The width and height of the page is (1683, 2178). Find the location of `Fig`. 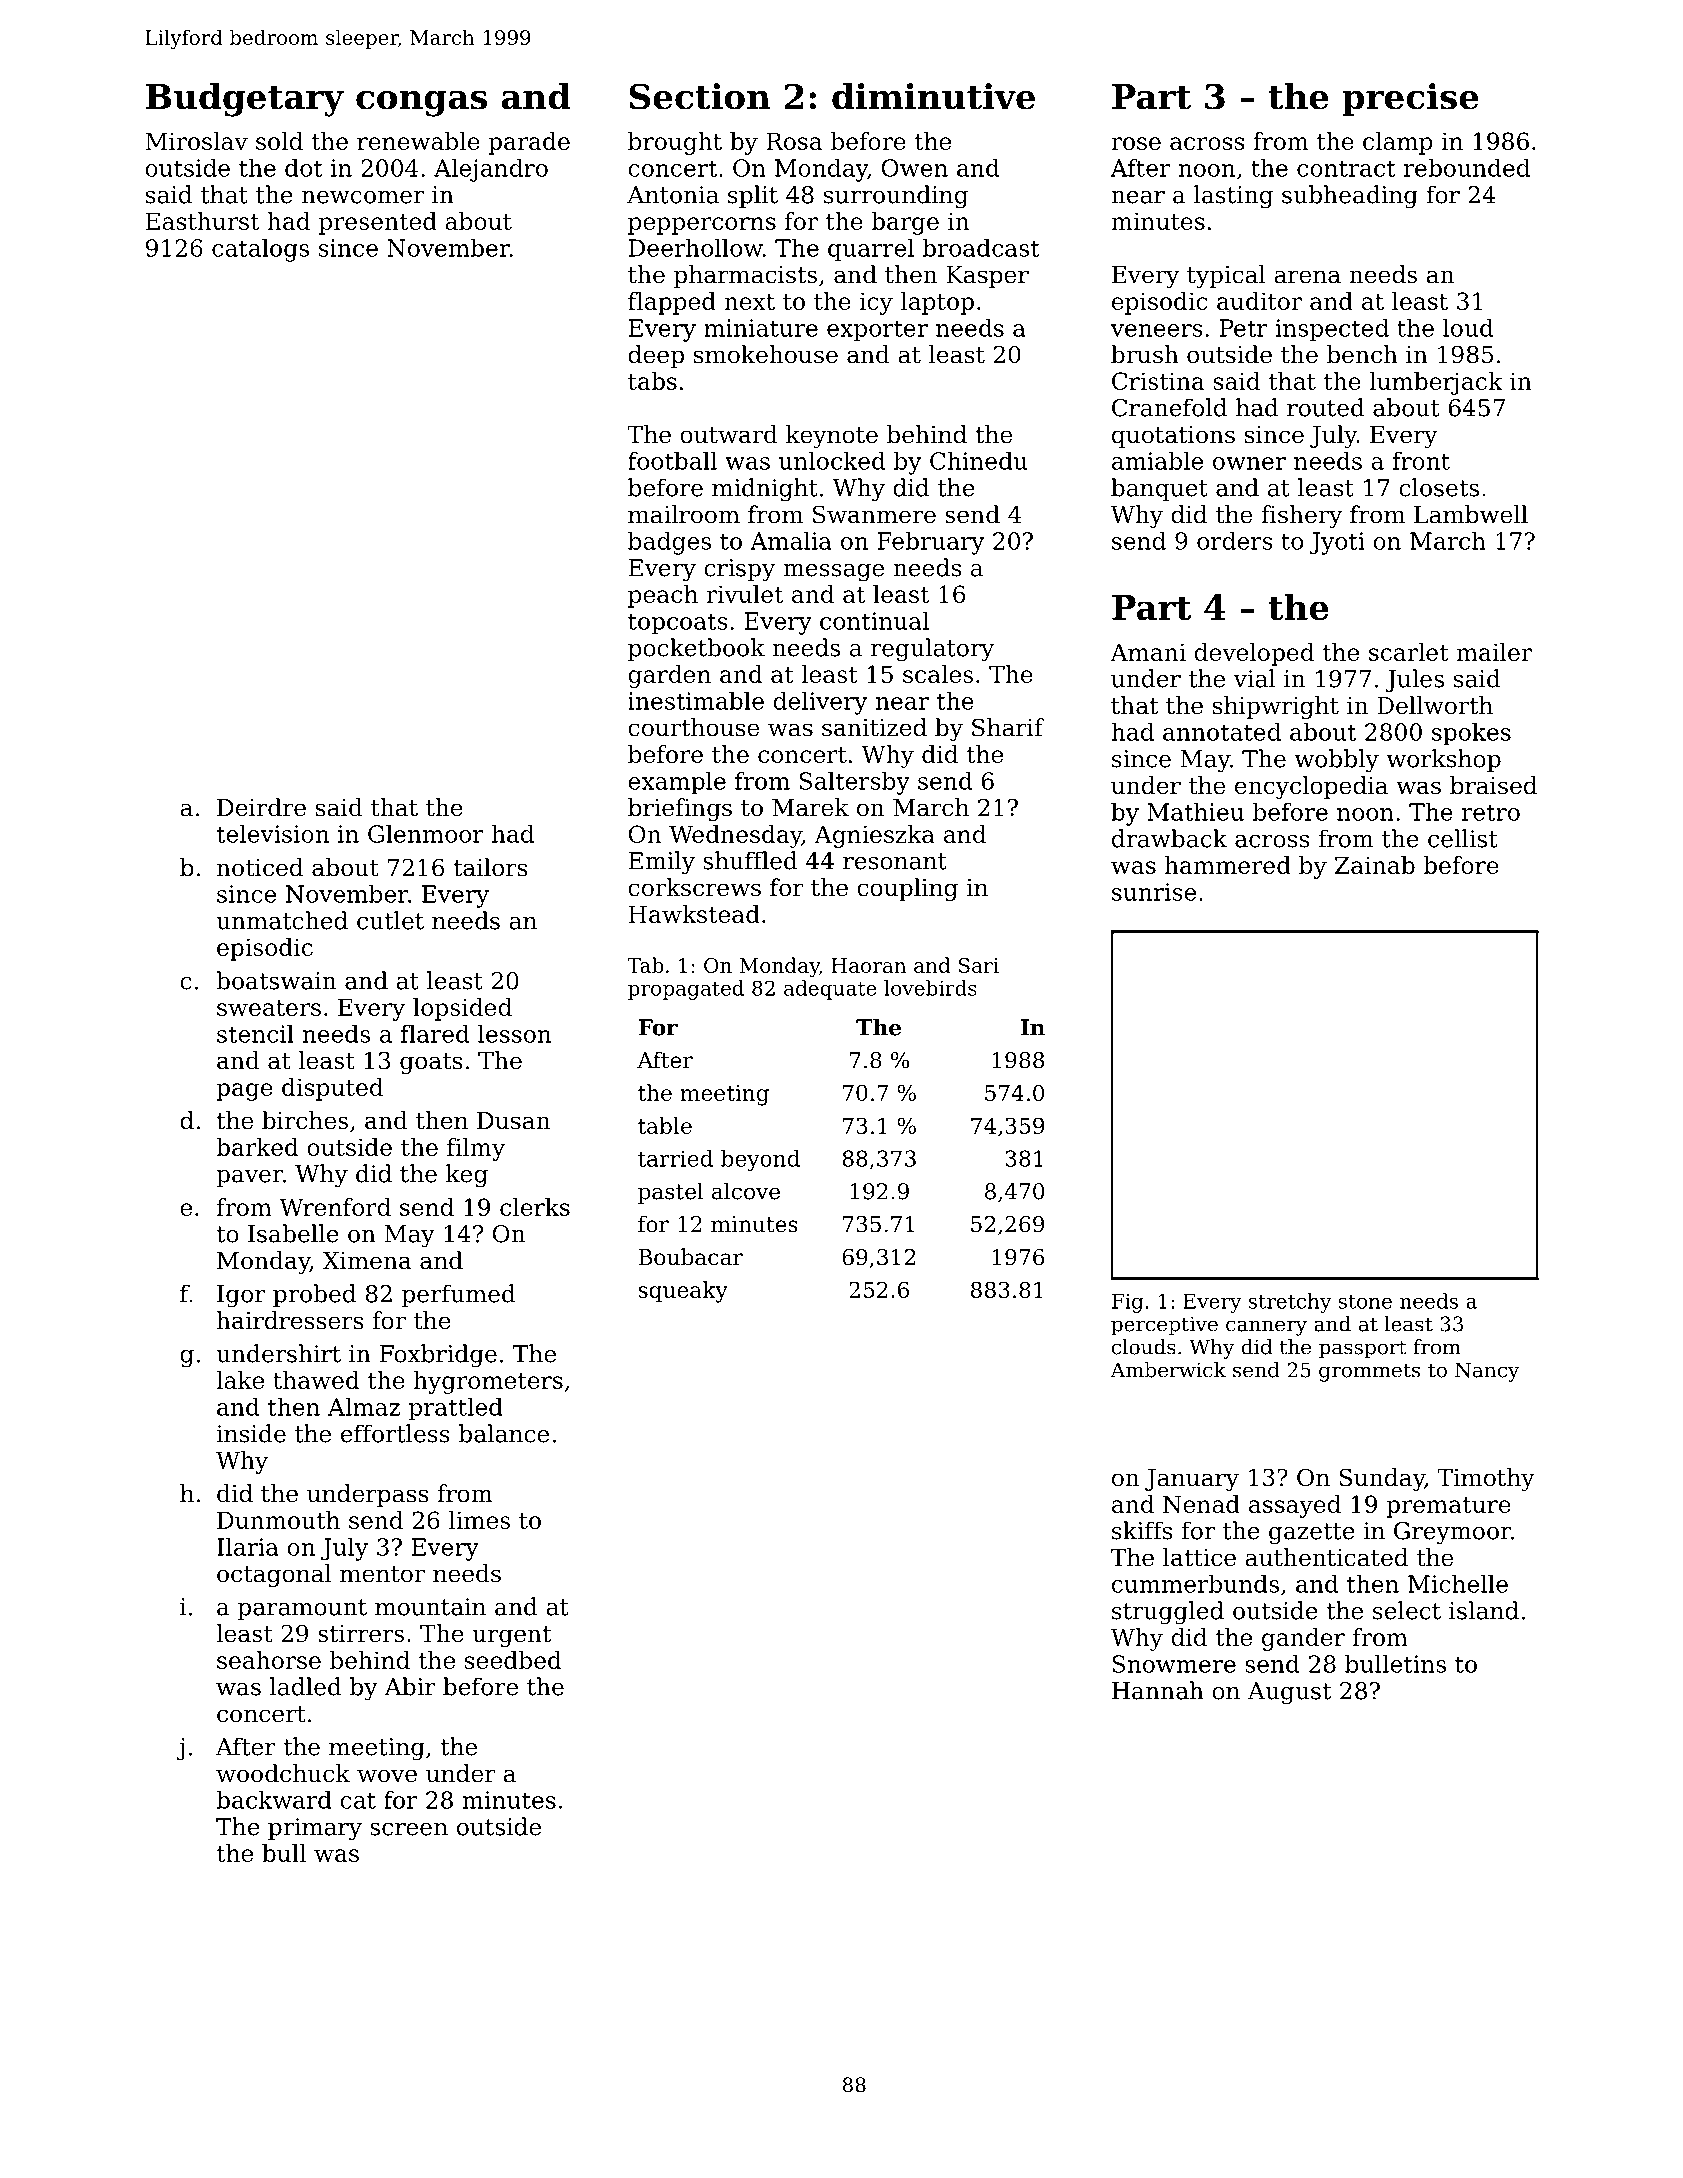

Fig is located at coordinates (1128, 1303).
